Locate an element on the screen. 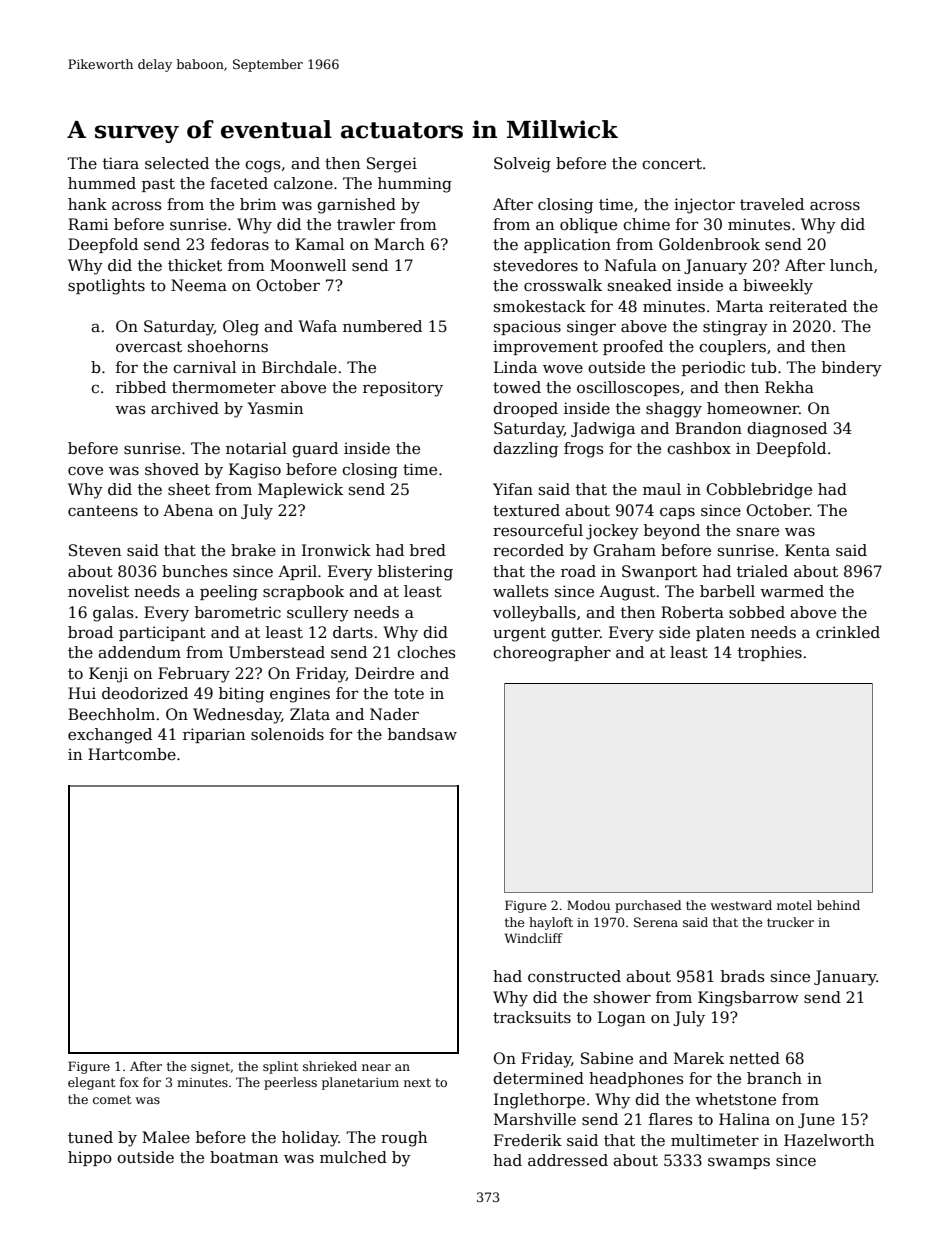  repository is located at coordinates (403, 389).
